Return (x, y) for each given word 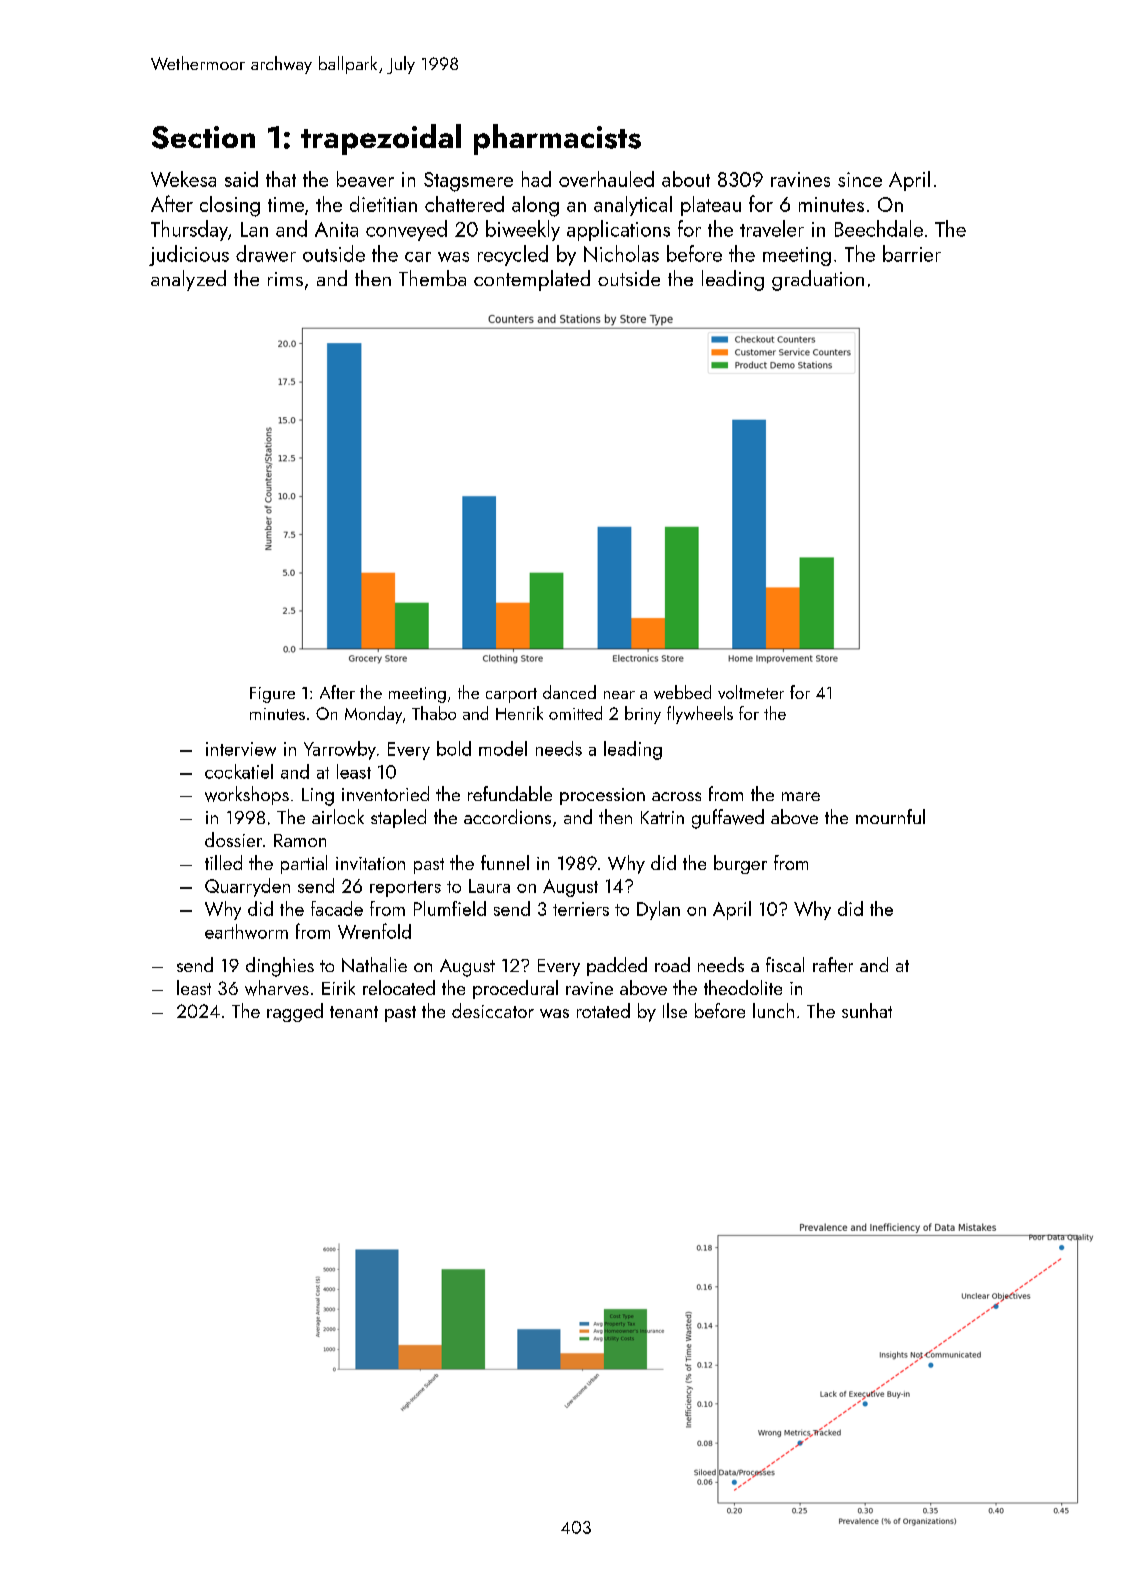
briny (643, 715)
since (860, 179)
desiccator (493, 1010)
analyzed (188, 280)
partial (304, 864)
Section (203, 137)
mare (801, 796)
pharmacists (557, 139)
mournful (890, 816)
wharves (277, 988)
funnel (505, 862)
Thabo (434, 713)
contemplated (532, 280)
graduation (818, 280)
